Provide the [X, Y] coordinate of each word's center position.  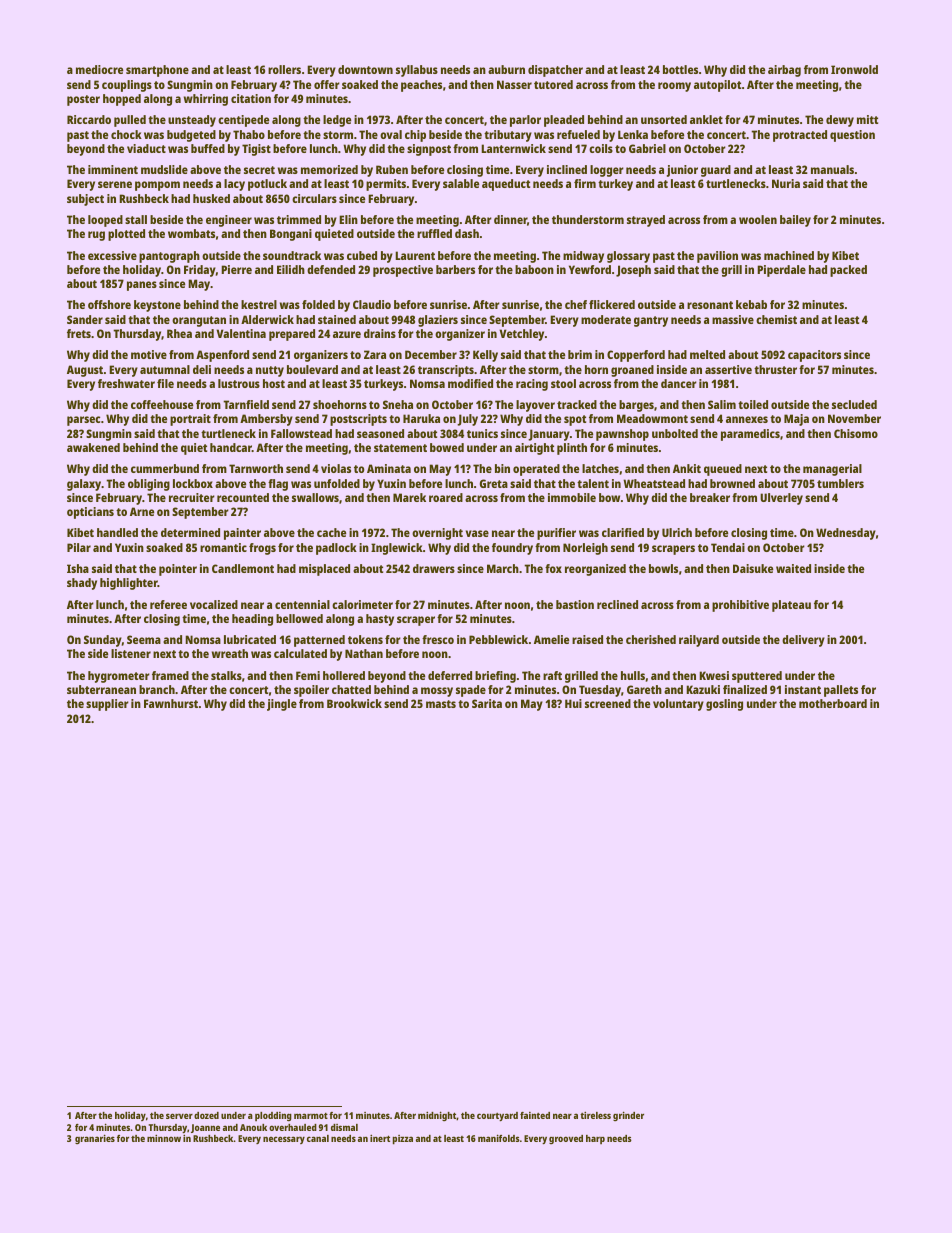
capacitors [814, 356]
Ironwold [854, 69]
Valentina [241, 333]
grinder [628, 1116]
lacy [234, 185]
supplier [107, 705]
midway [583, 257]
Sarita [487, 703]
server [179, 1116]
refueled [578, 134]
